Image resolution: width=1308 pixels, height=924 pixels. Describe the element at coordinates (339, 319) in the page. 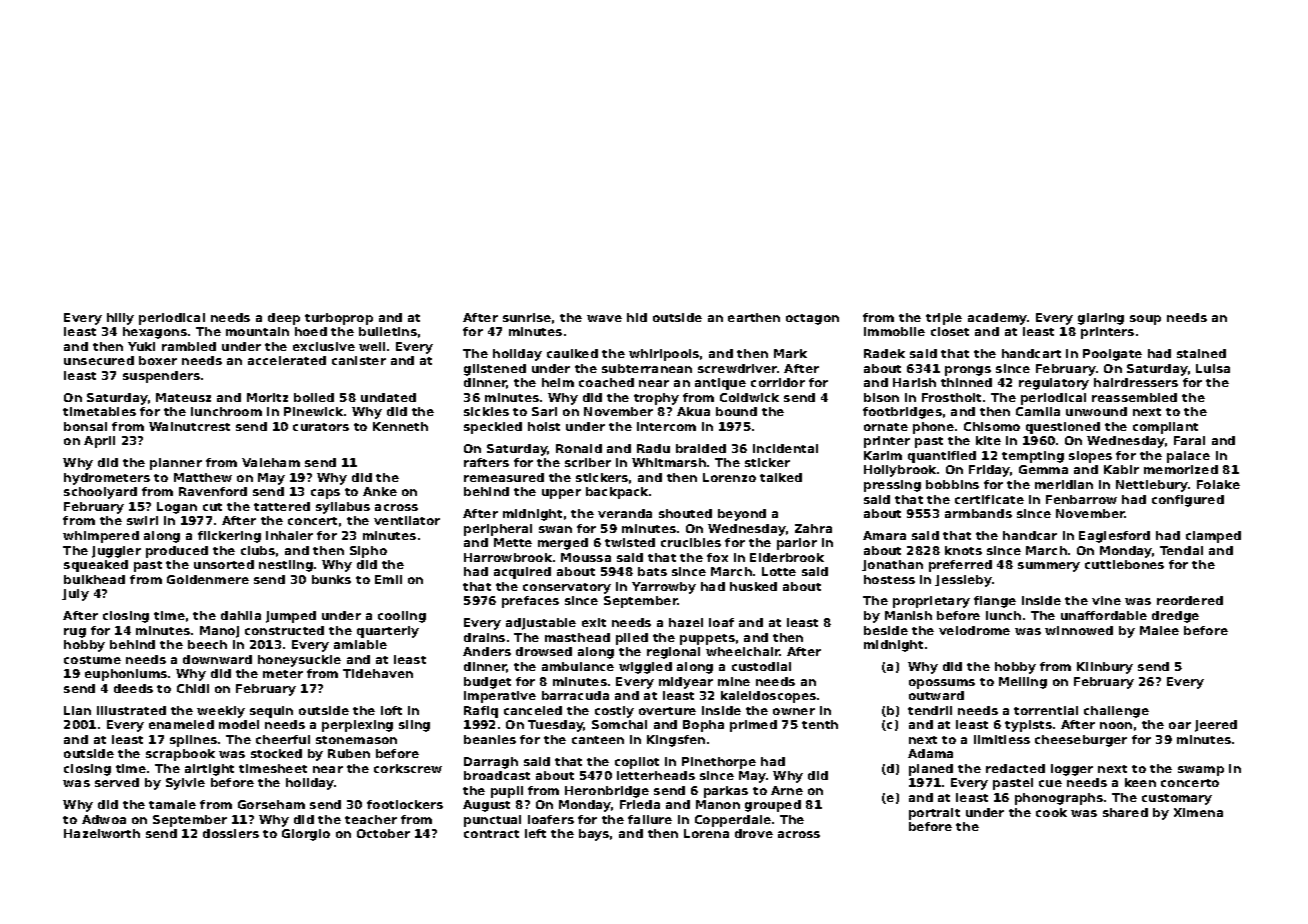

I see `turboprop` at that location.
